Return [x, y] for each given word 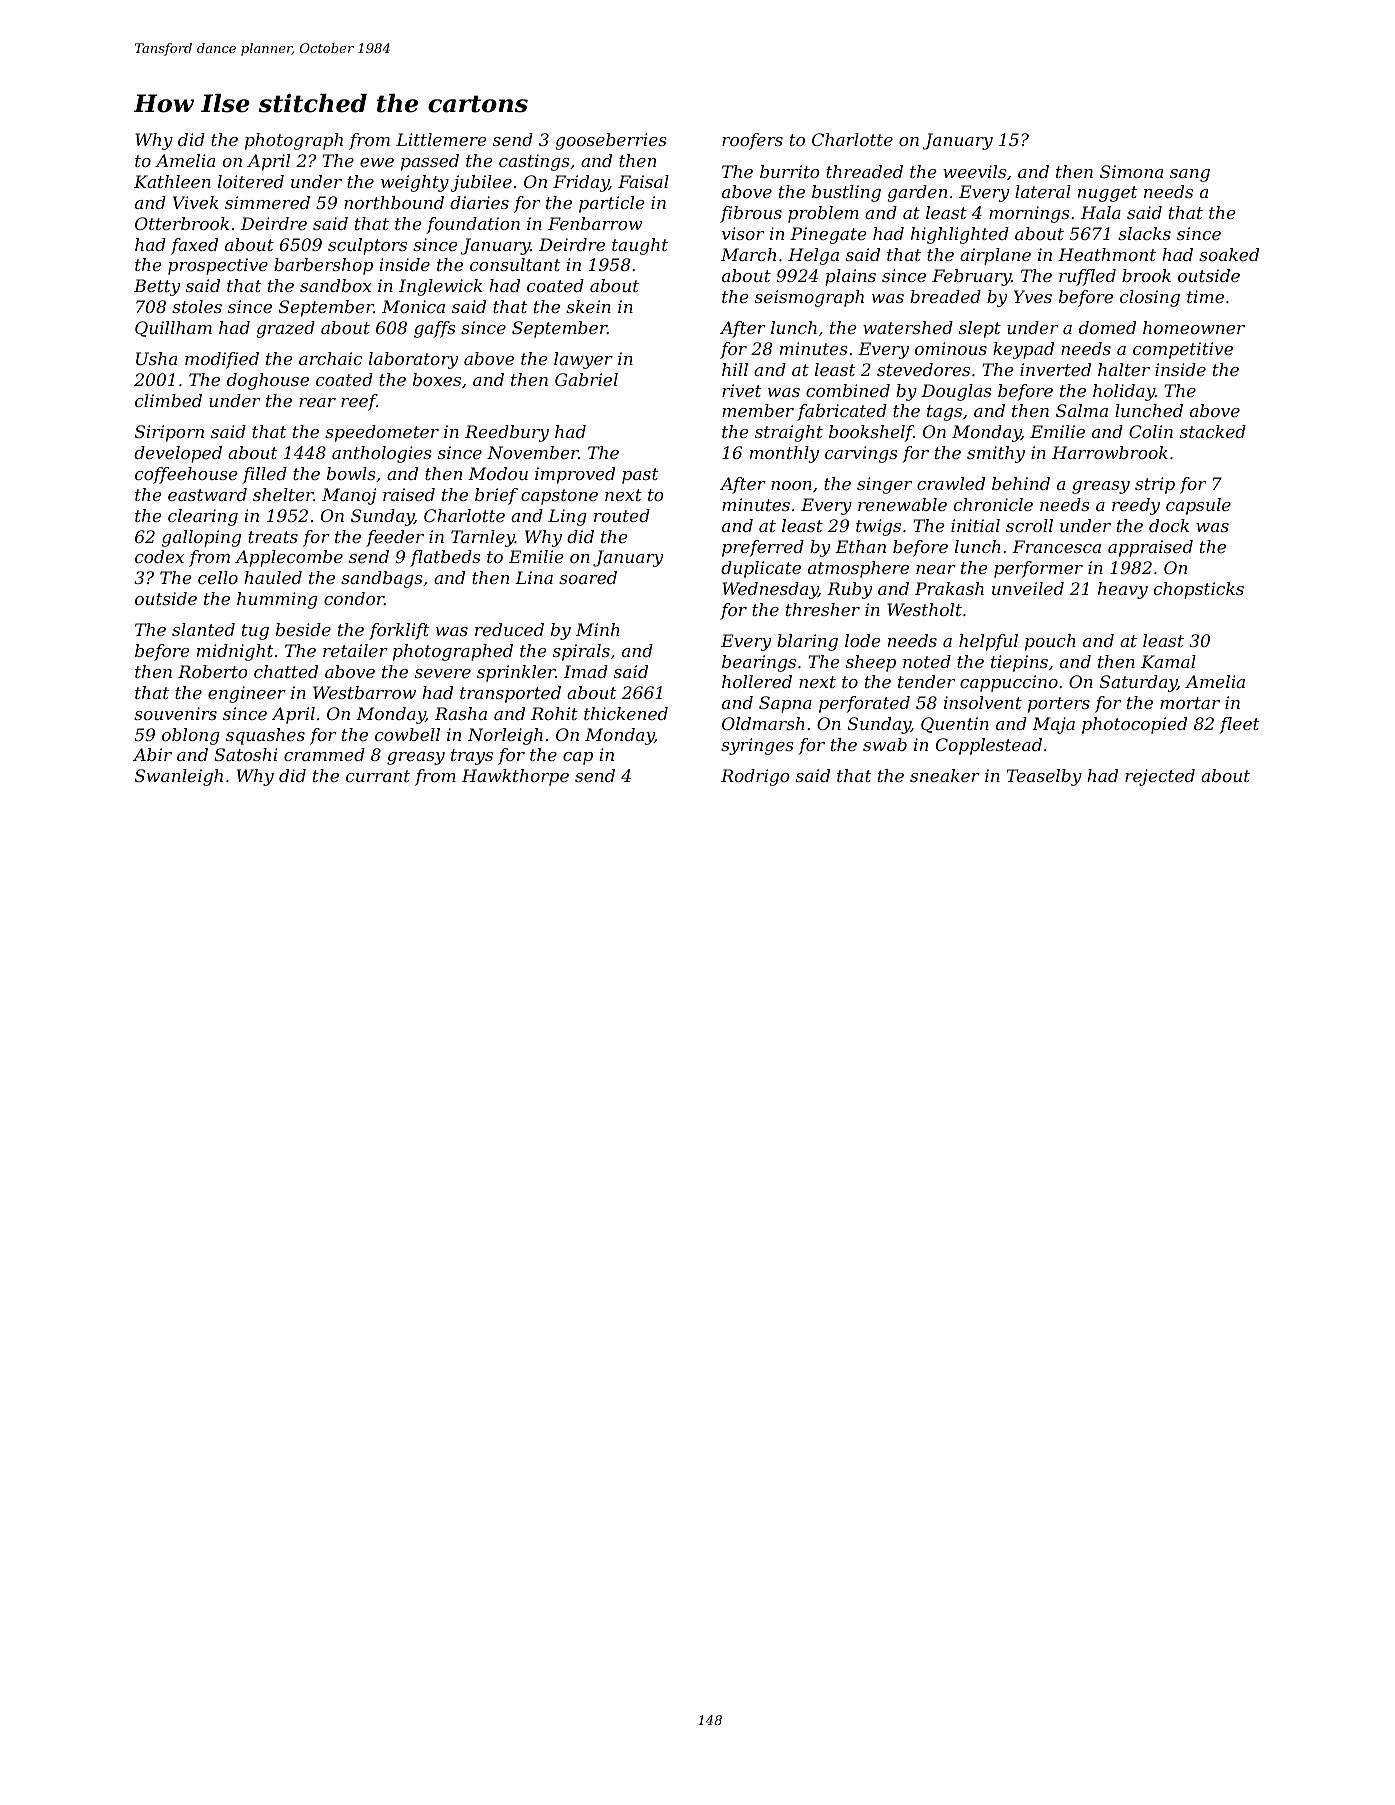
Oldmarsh [763, 723]
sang [1190, 175]
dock [1169, 525]
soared [588, 577]
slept [980, 329]
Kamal [1168, 661]
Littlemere [441, 139]
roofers [752, 141]
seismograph [809, 298]
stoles [197, 306]
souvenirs [175, 713]
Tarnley [483, 538]
